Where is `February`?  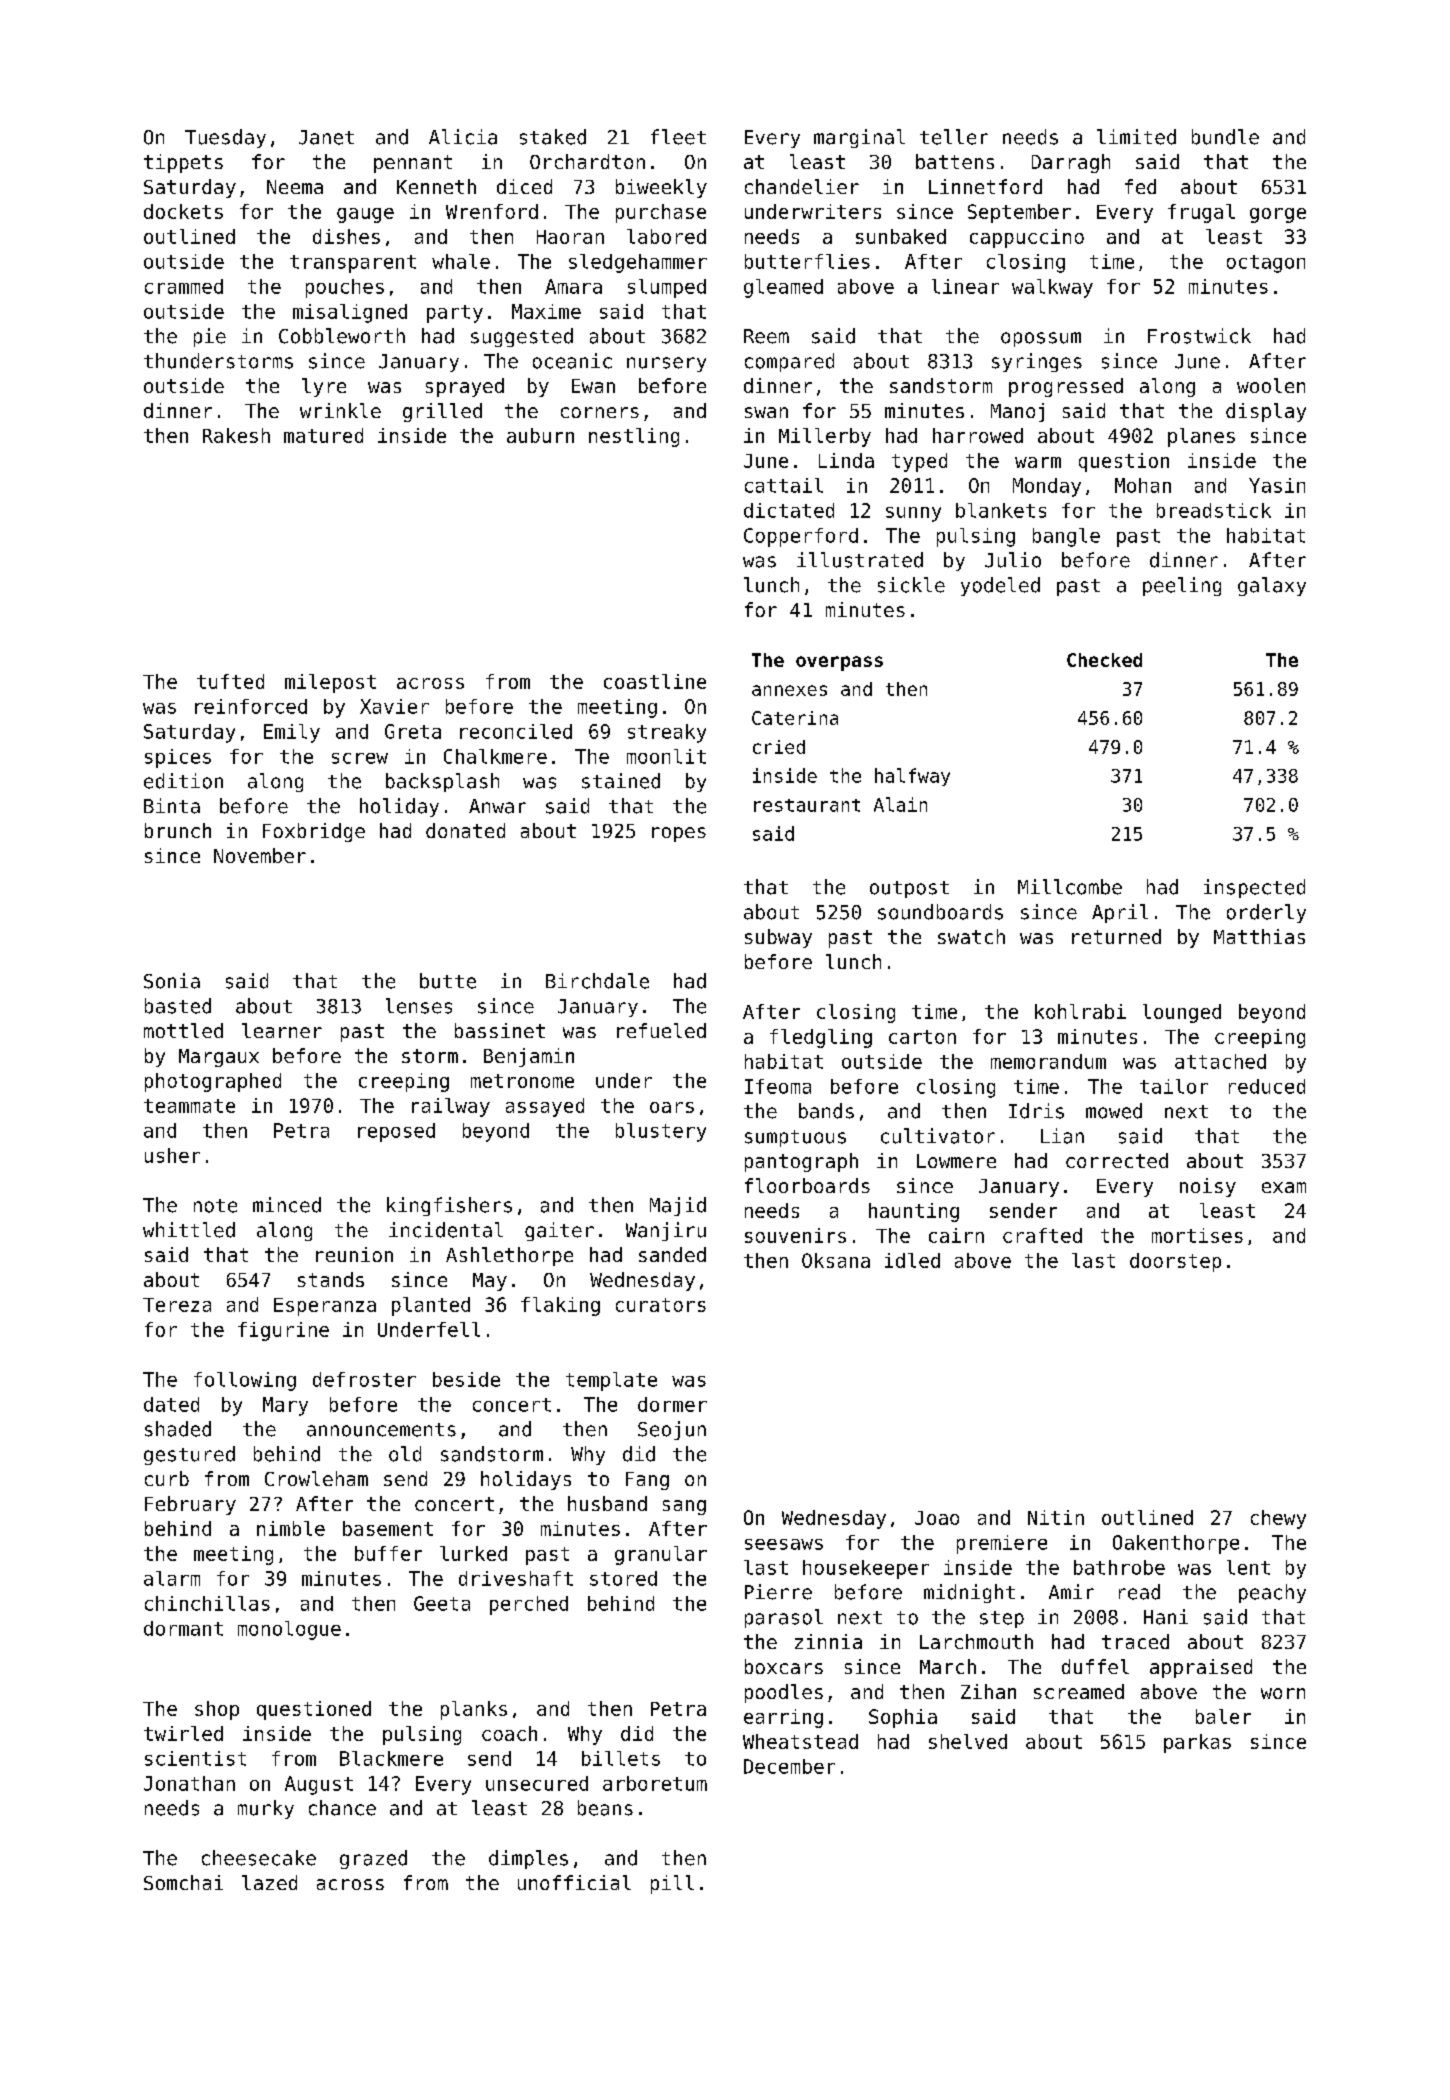 February is located at coordinates (190, 1505).
